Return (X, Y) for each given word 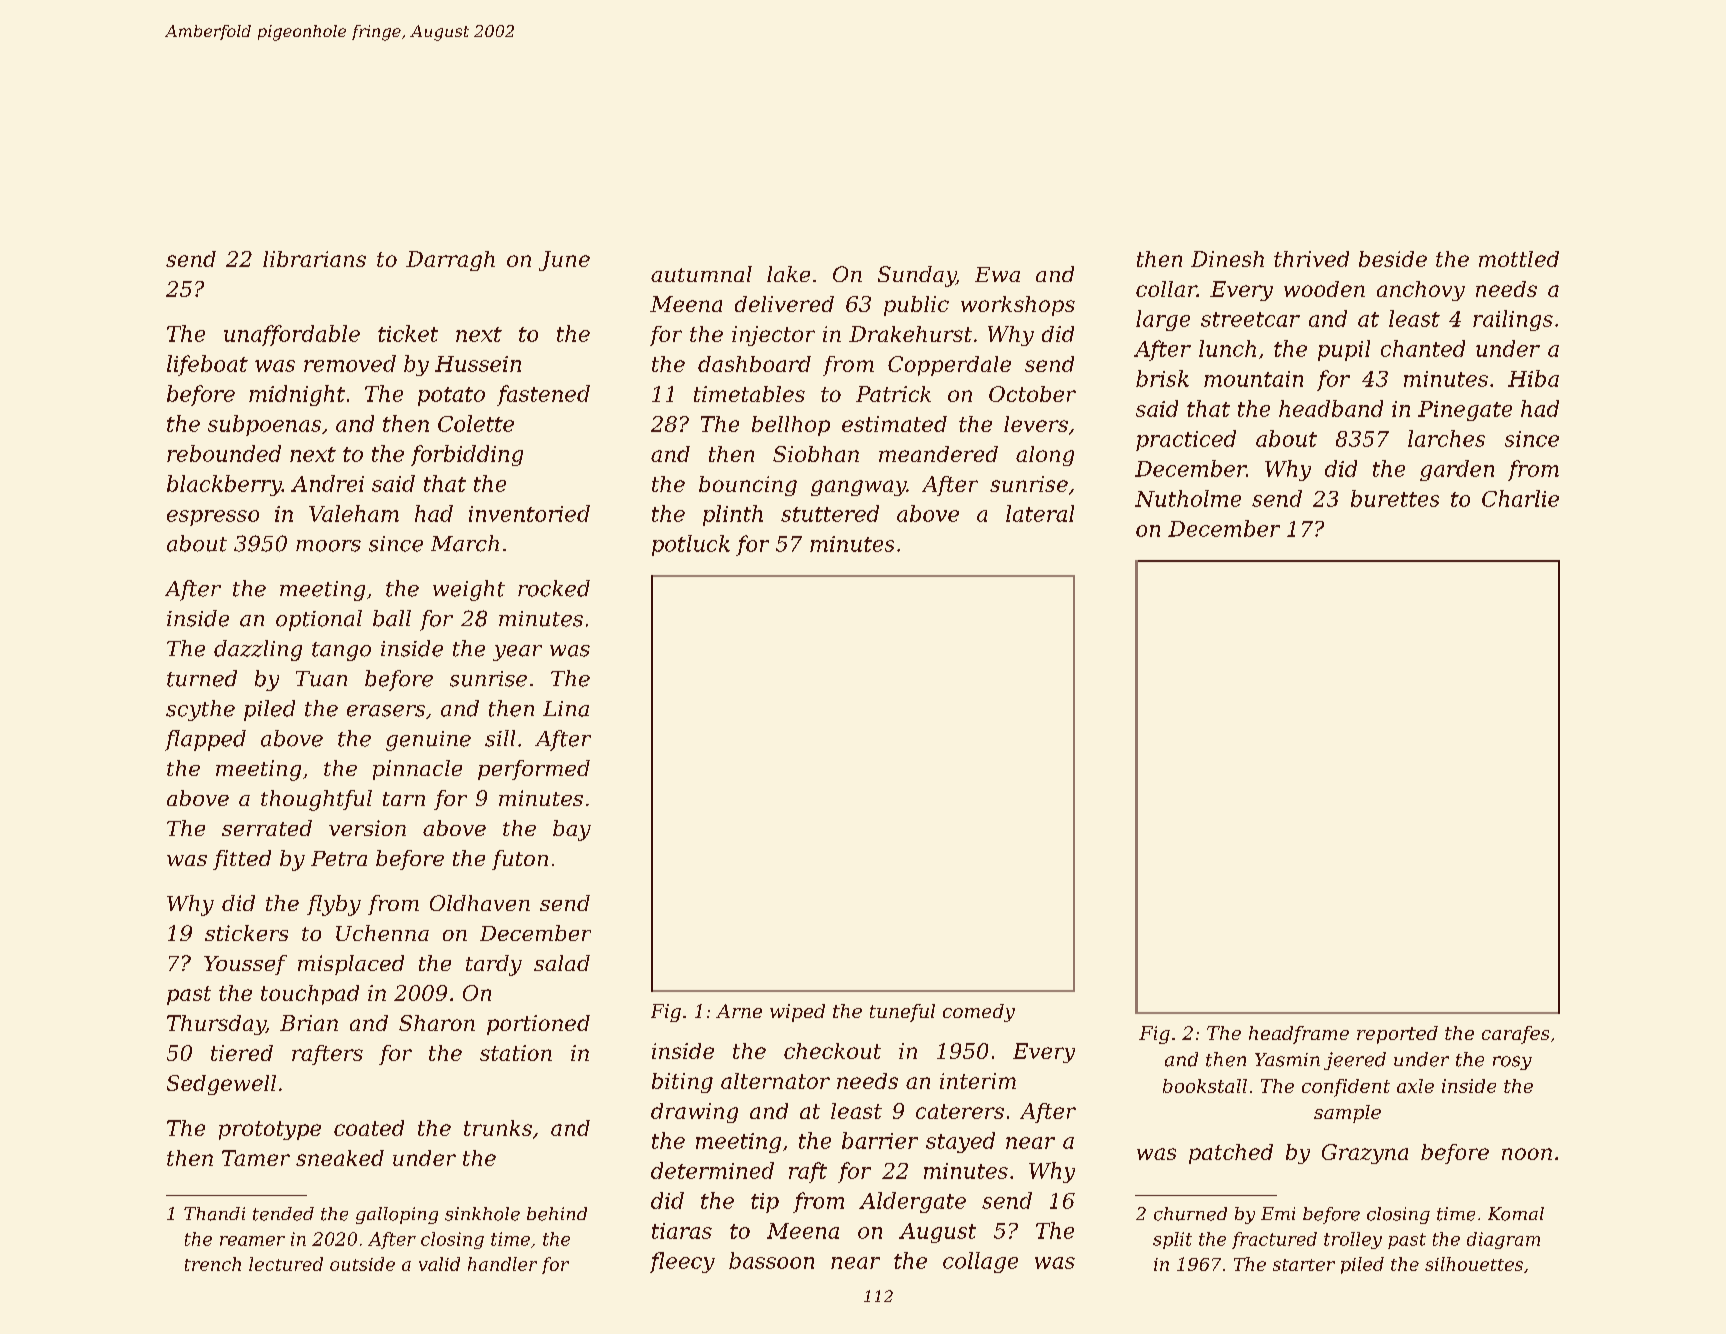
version (367, 828)
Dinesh (1227, 259)
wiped (797, 1013)
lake (788, 274)
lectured (286, 1264)
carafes (1515, 1035)
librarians (314, 259)
